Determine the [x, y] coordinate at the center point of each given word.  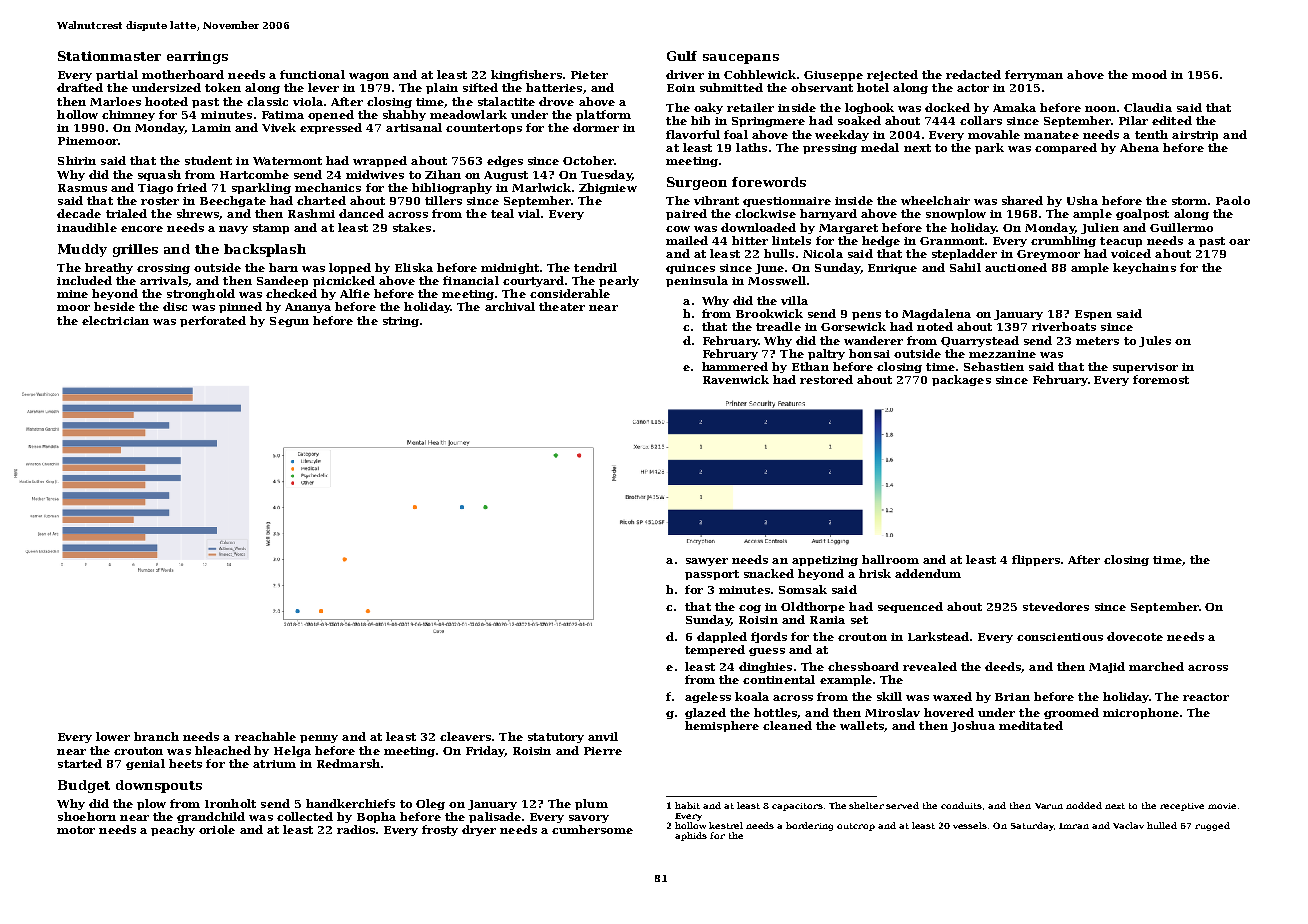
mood [1149, 74]
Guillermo [1181, 227]
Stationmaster [109, 56]
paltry [826, 354]
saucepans [741, 59]
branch [156, 736]
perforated [213, 321]
